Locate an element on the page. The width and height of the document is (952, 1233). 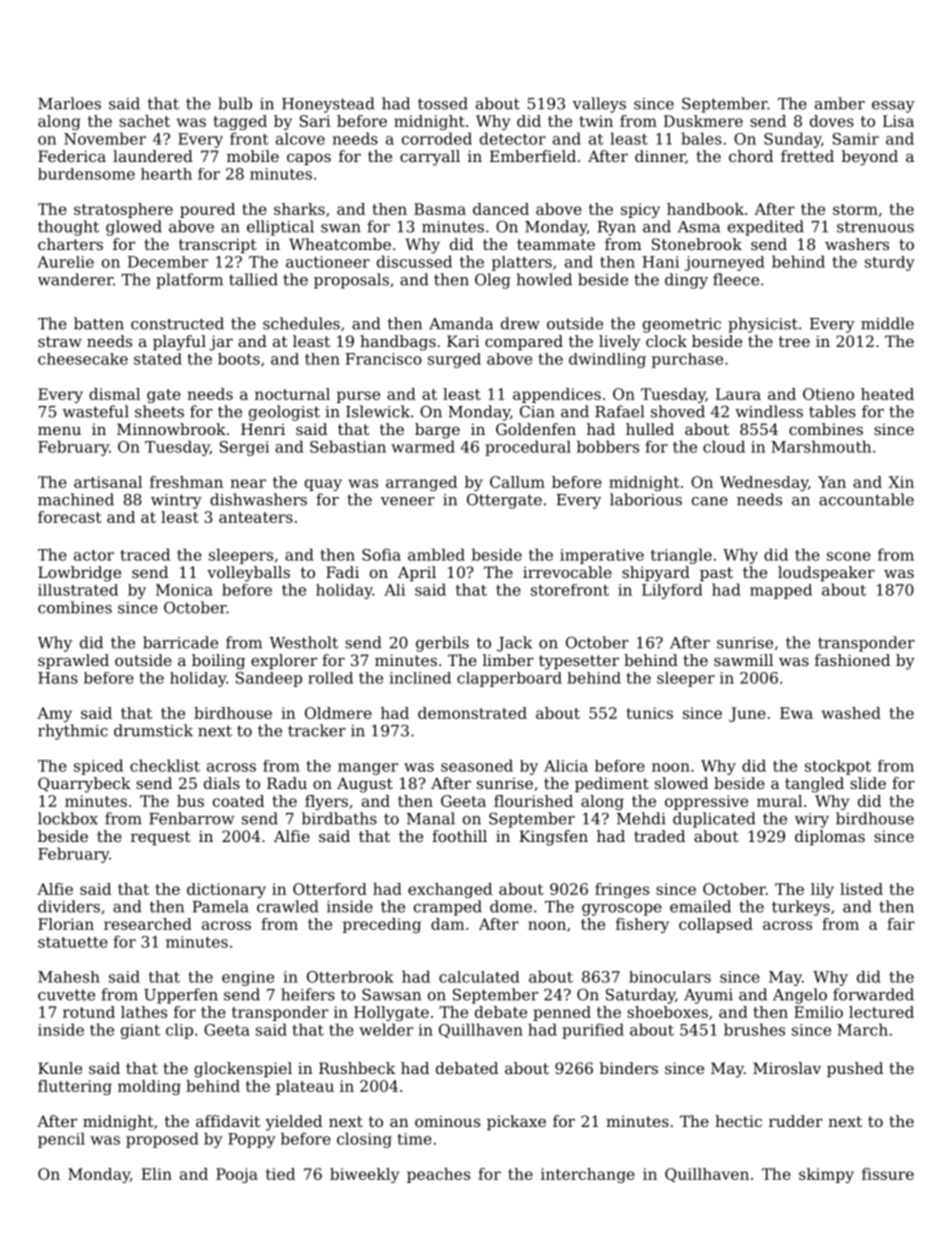
boiling is located at coordinates (218, 662).
